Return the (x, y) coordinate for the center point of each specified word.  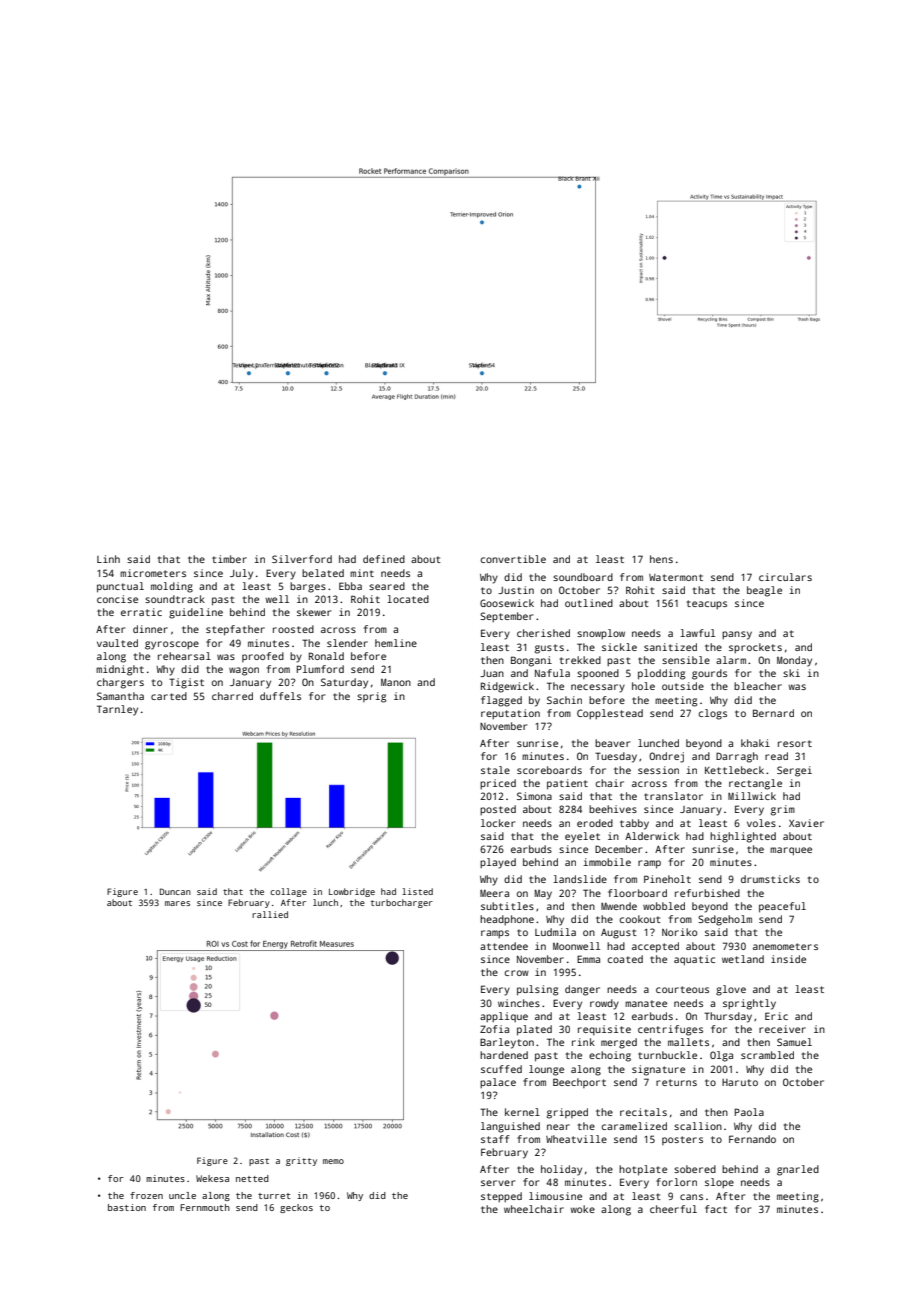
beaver (612, 743)
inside (788, 959)
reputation (510, 714)
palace (498, 1083)
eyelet (582, 837)
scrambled (767, 1055)
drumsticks (770, 879)
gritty (301, 1161)
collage (288, 892)
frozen (146, 1195)
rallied (270, 914)
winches (519, 1003)
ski (791, 673)
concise (117, 599)
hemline (396, 643)
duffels (280, 696)
